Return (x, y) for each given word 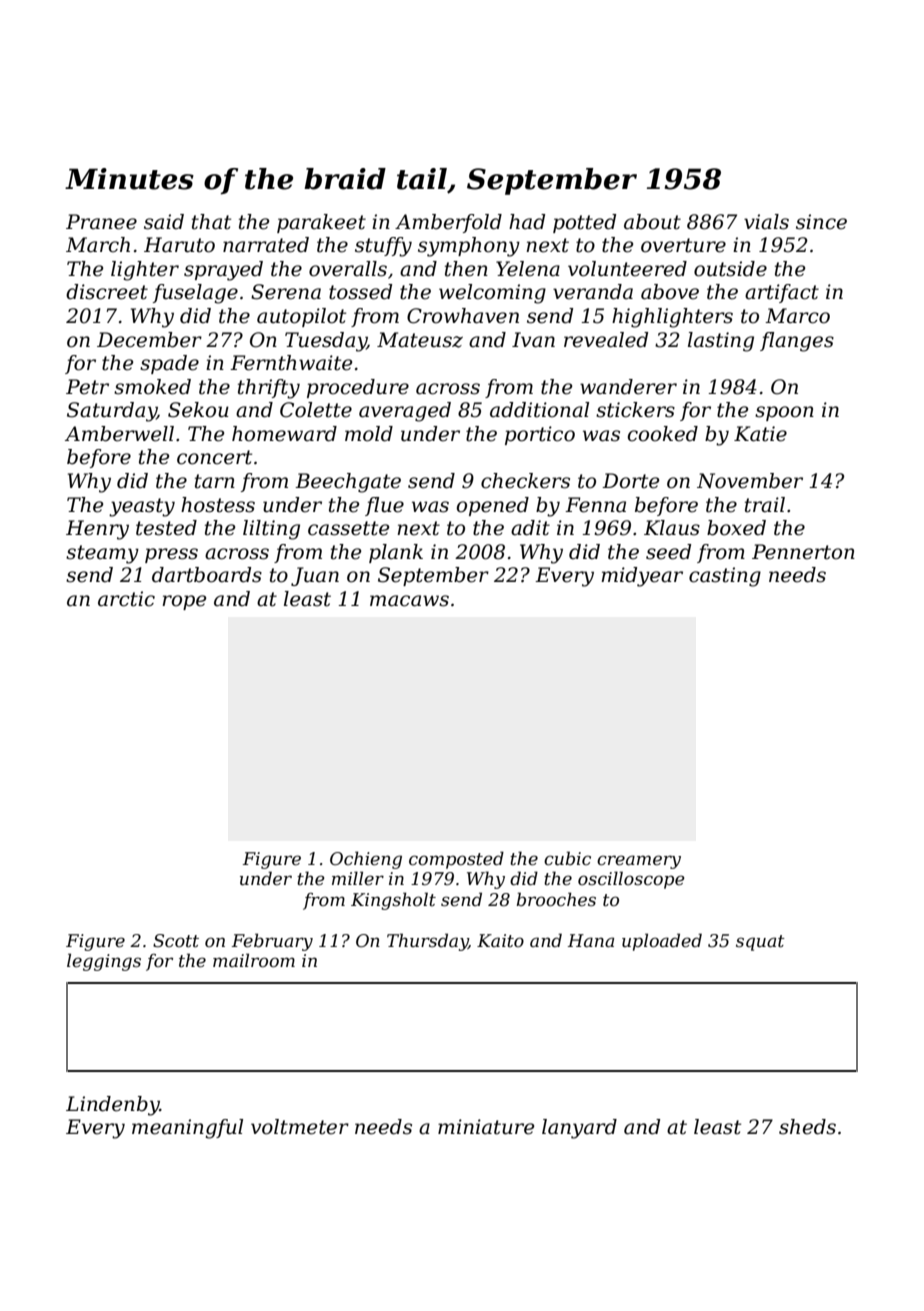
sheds (807, 1127)
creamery (639, 862)
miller (358, 878)
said (164, 222)
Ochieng (366, 860)
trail (765, 505)
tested (166, 528)
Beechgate (348, 483)
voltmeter (300, 1127)
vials (766, 222)
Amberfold (448, 223)
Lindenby (113, 1106)
